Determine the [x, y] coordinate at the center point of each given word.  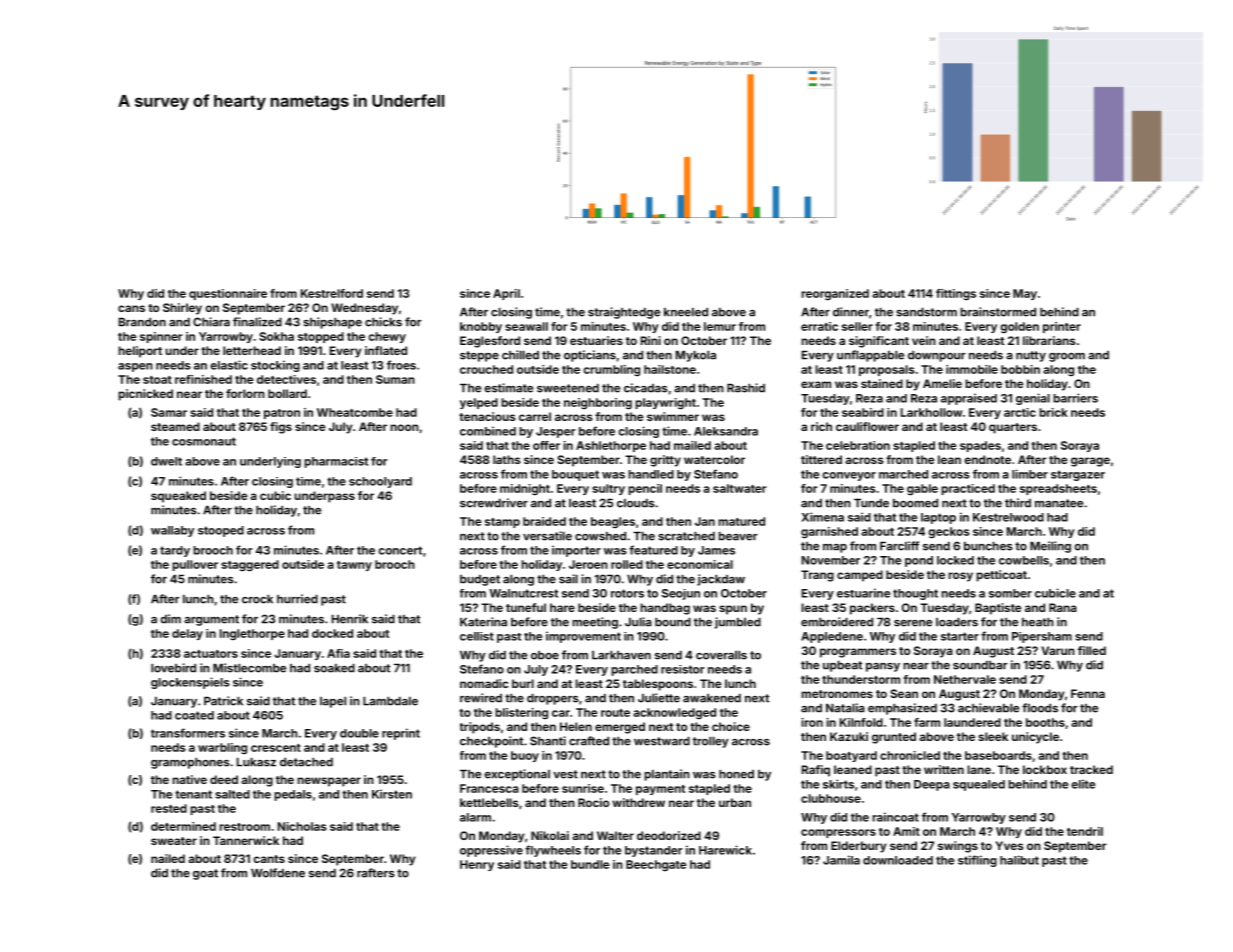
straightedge [624, 313]
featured [653, 550]
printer [1062, 327]
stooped [221, 531]
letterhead [252, 350]
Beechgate [656, 865]
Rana [1063, 607]
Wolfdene [278, 873]
